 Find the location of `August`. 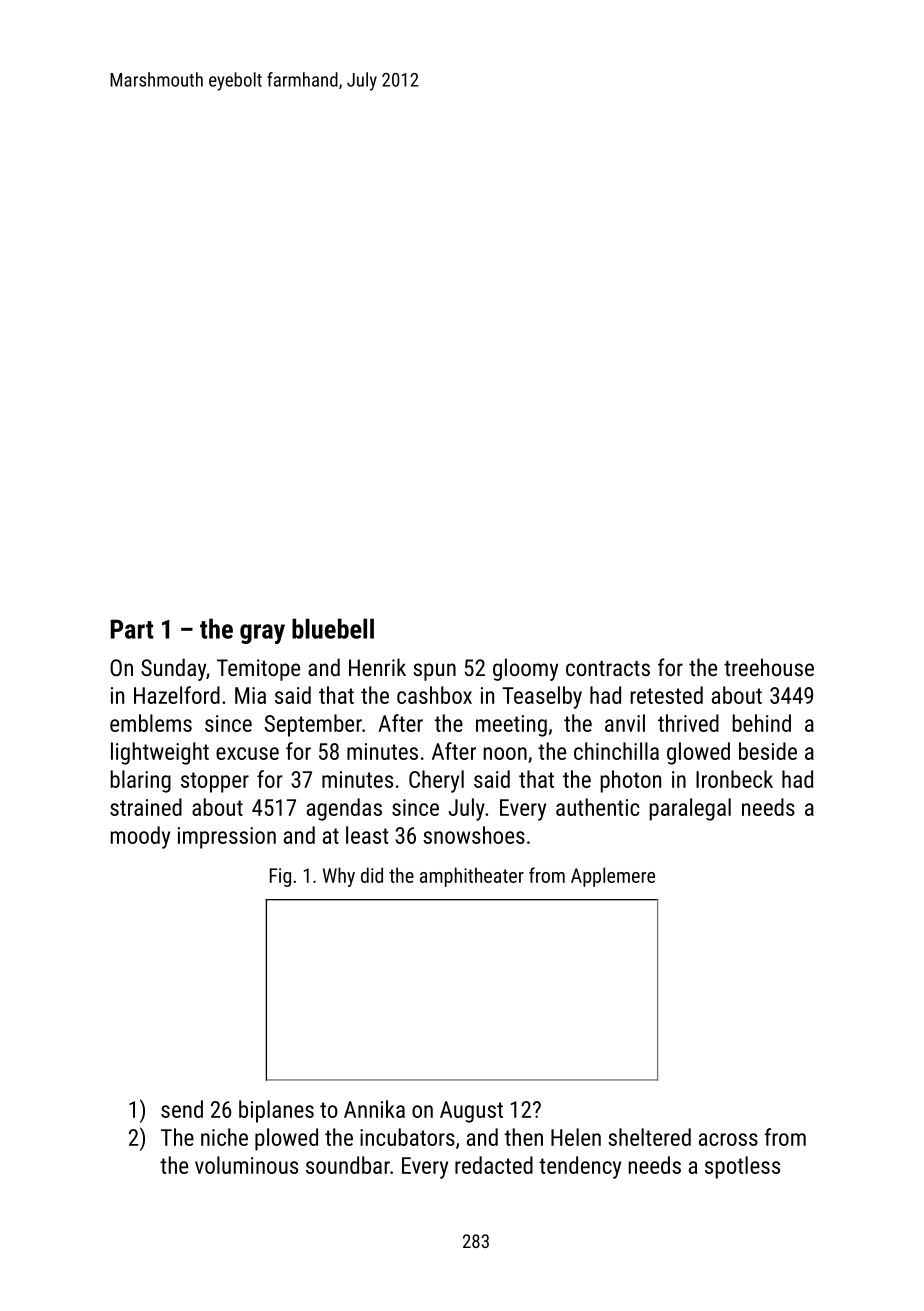

August is located at coordinates (471, 1112).
